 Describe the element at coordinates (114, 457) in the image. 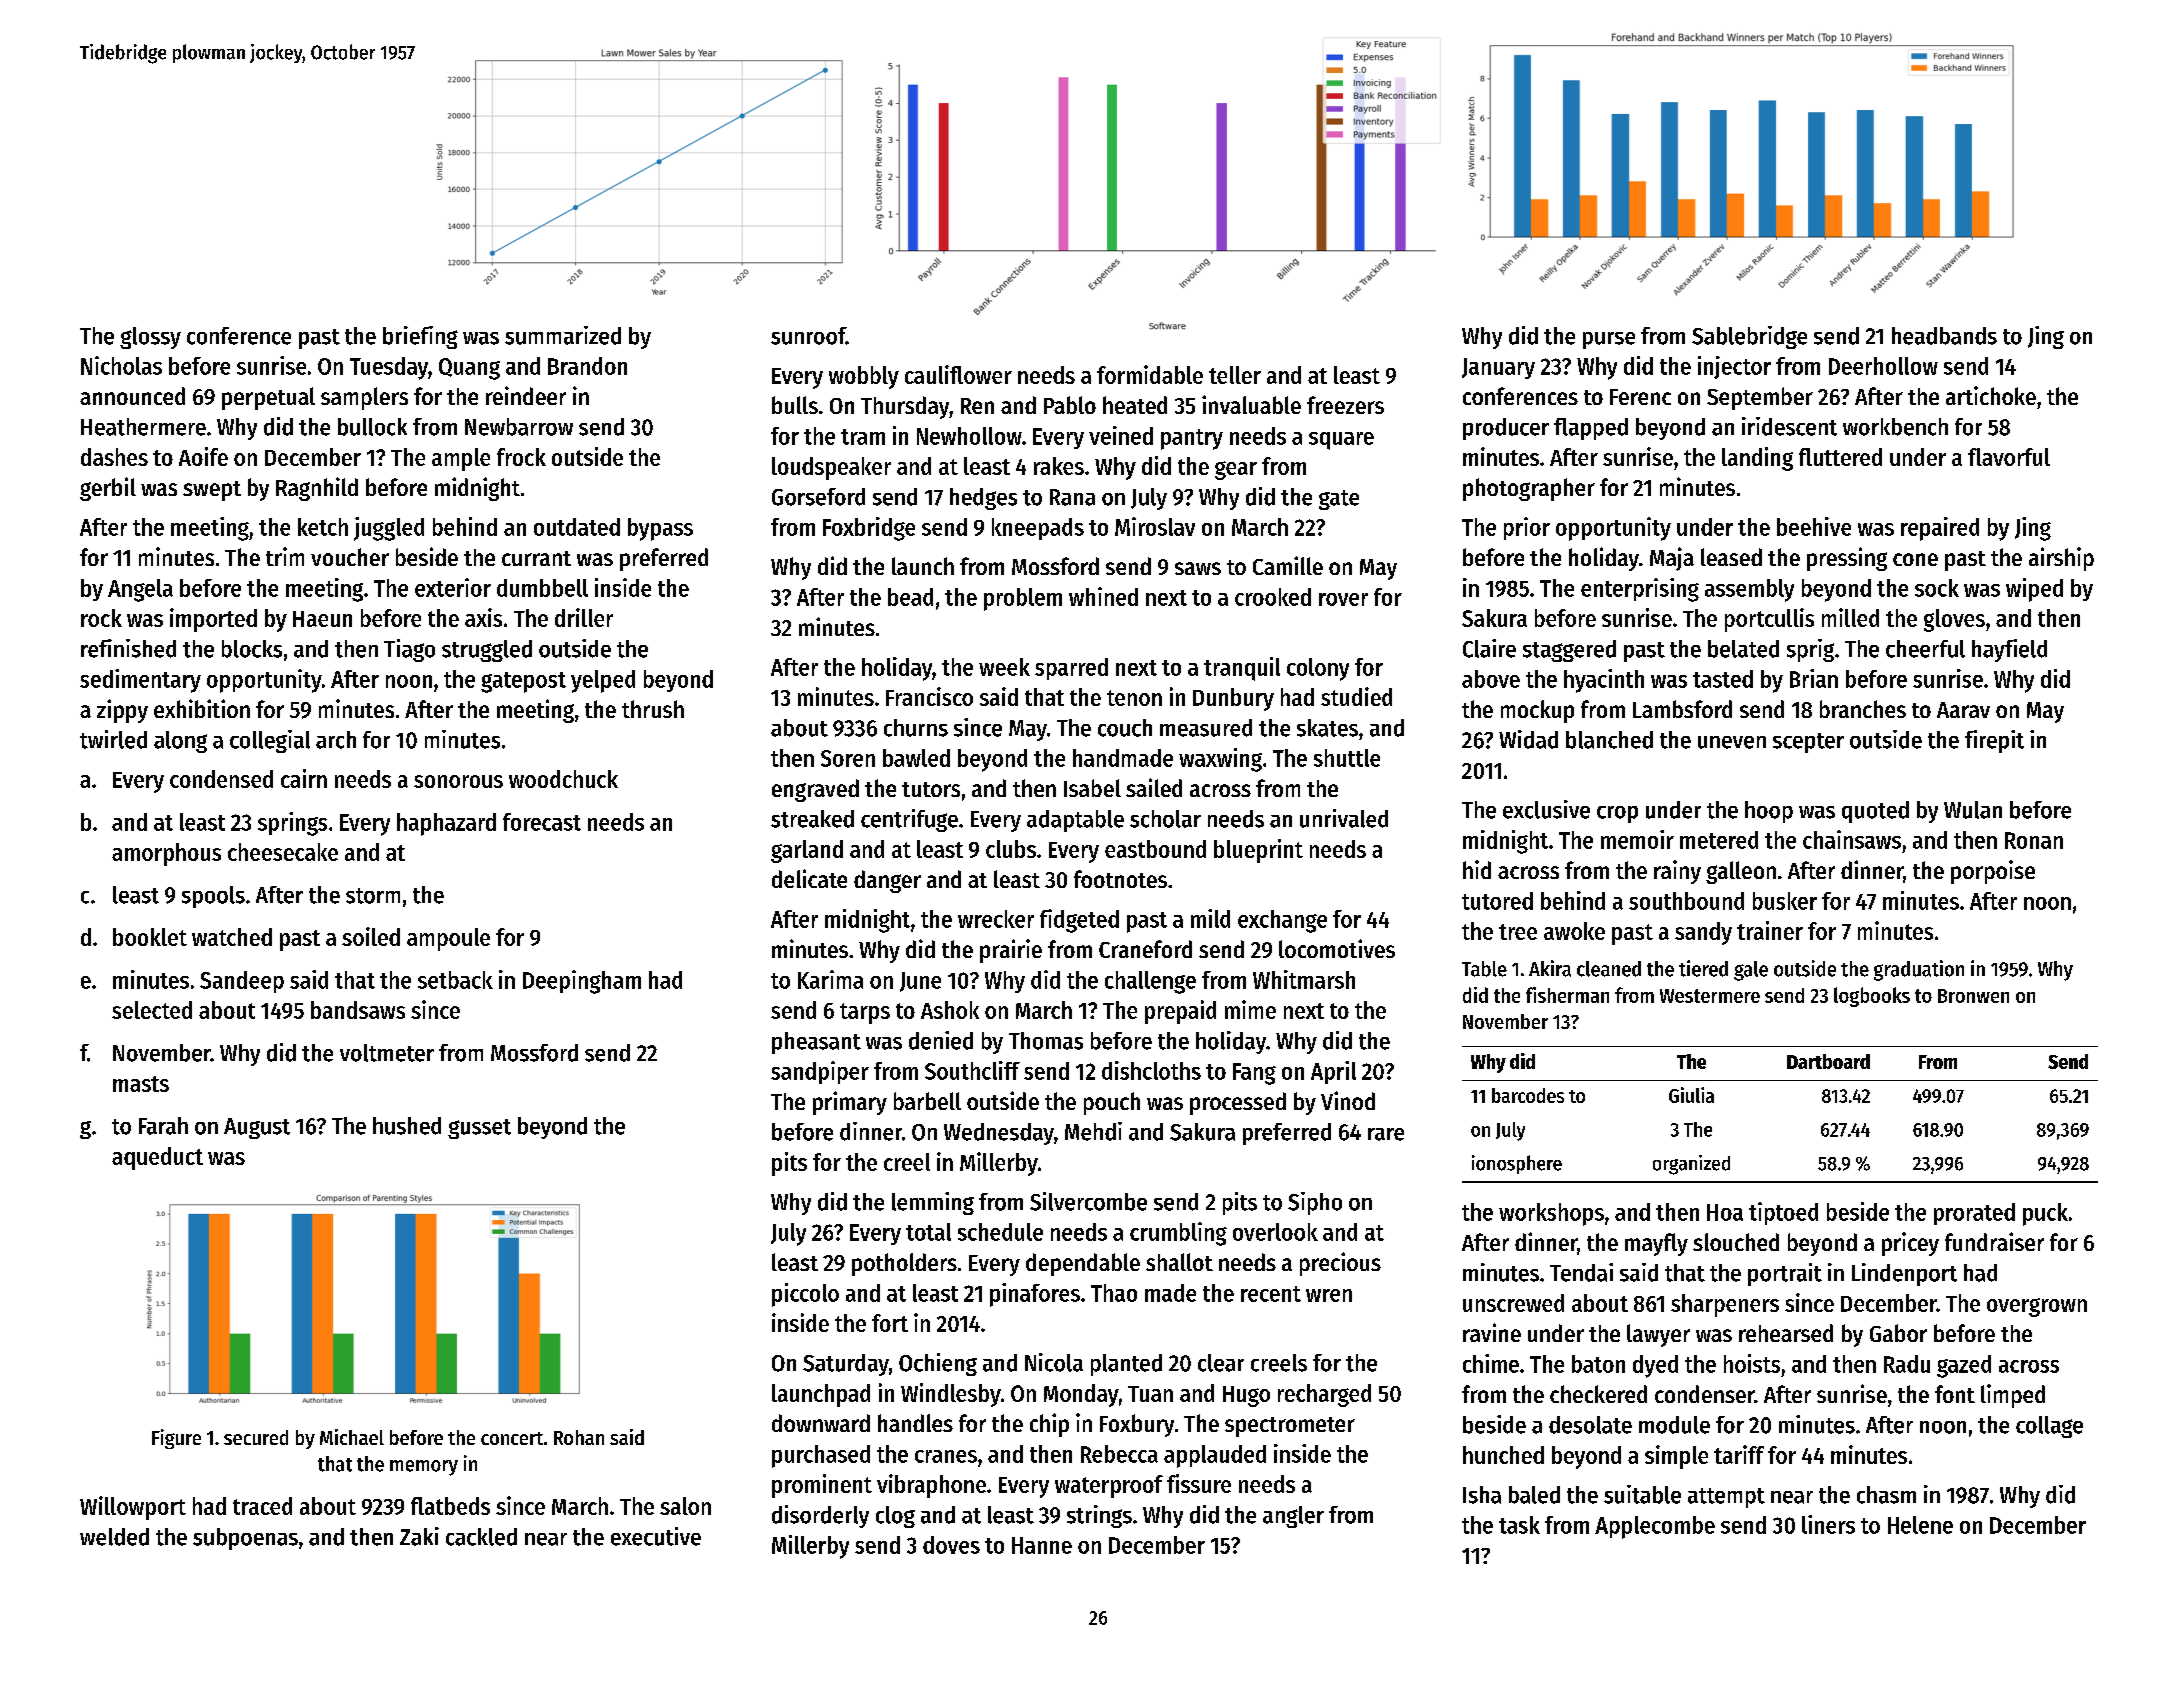

I see `dashes` at that location.
